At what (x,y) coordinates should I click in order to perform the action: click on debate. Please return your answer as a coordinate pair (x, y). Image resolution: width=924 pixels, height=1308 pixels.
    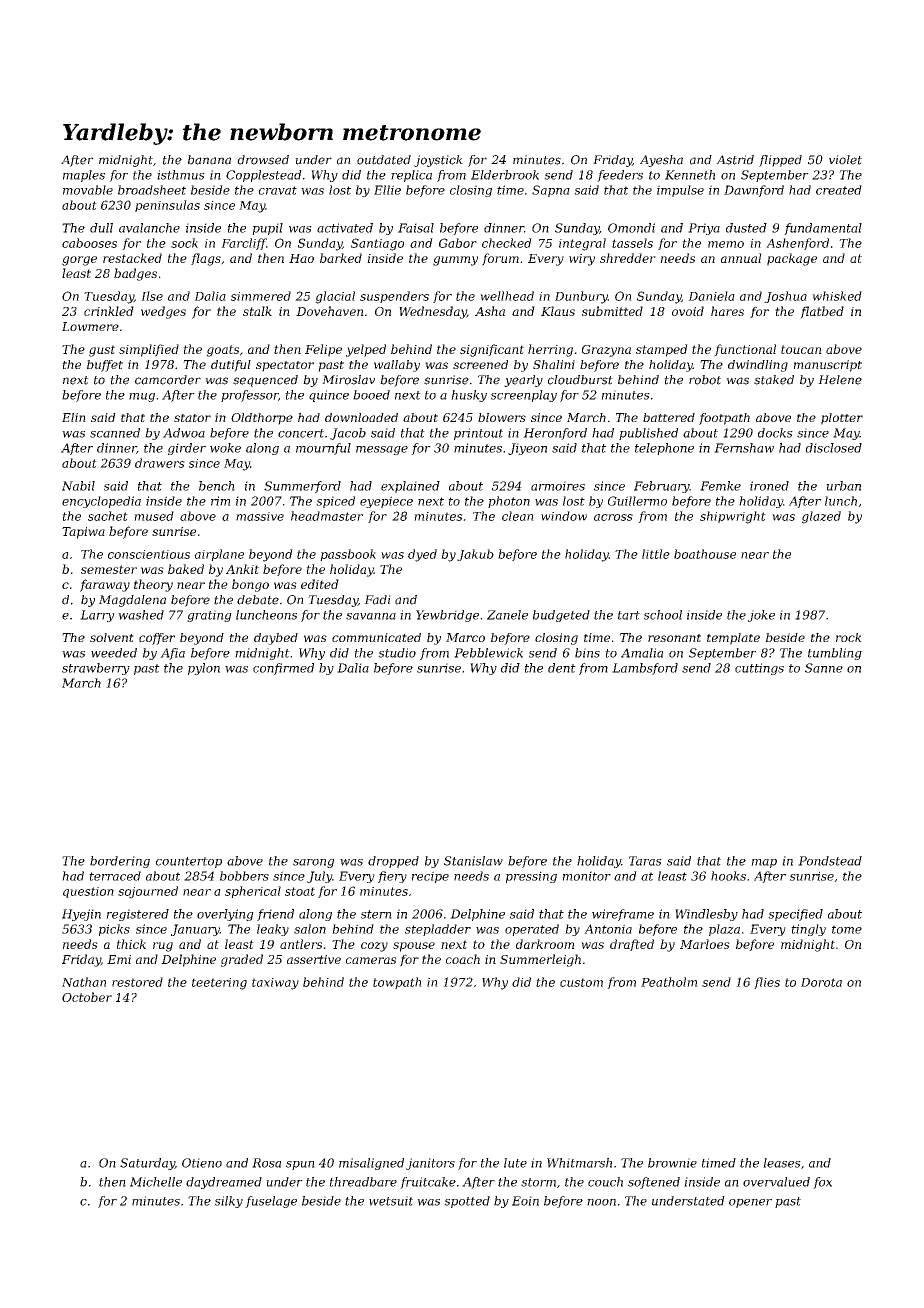
    Looking at the image, I should click on (258, 600).
